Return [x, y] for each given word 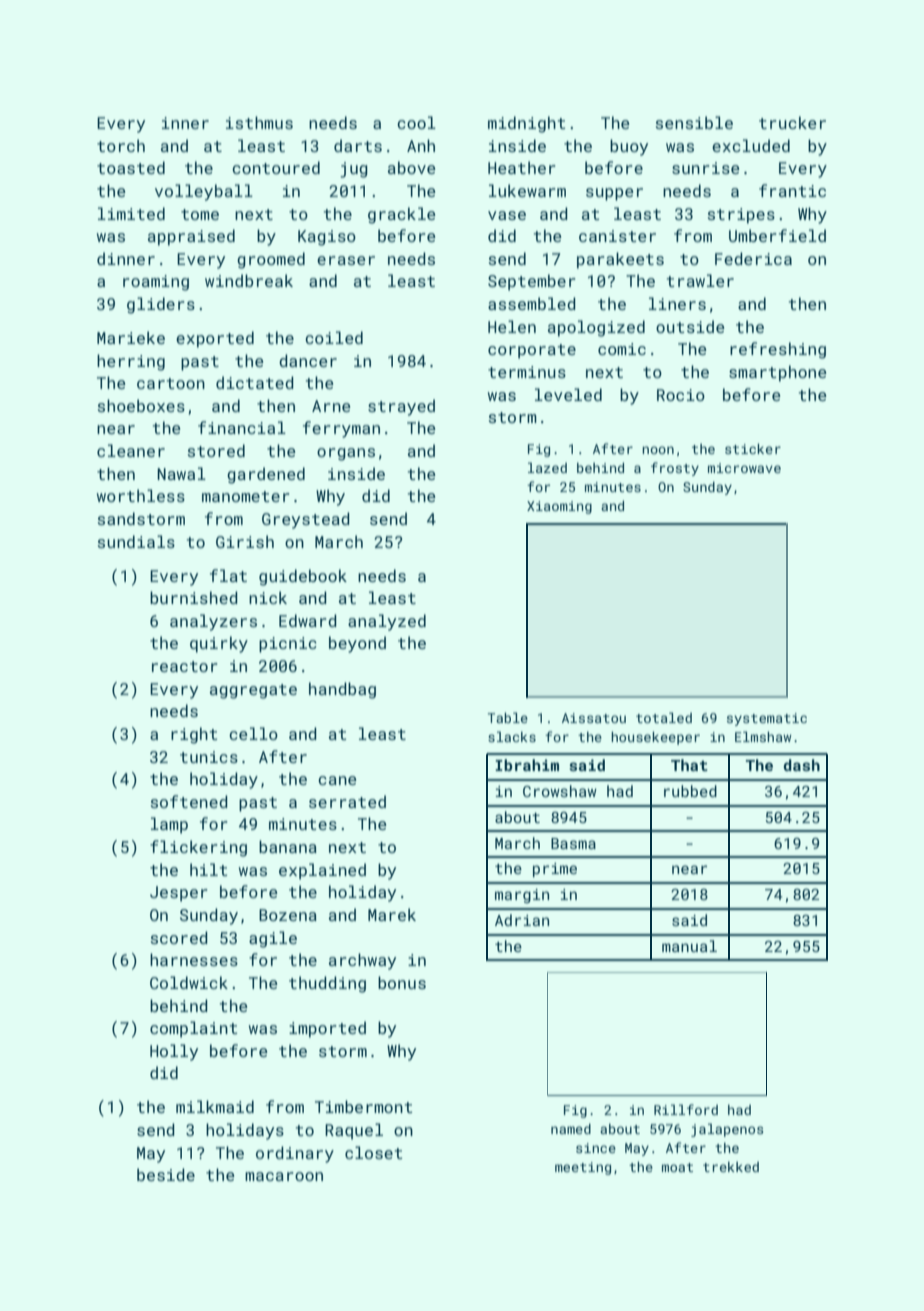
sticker [753, 448]
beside [166, 1174]
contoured [276, 167]
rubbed [690, 791]
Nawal [181, 473]
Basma [573, 843]
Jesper [179, 894]
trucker [792, 122]
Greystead [306, 520]
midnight [526, 124]
